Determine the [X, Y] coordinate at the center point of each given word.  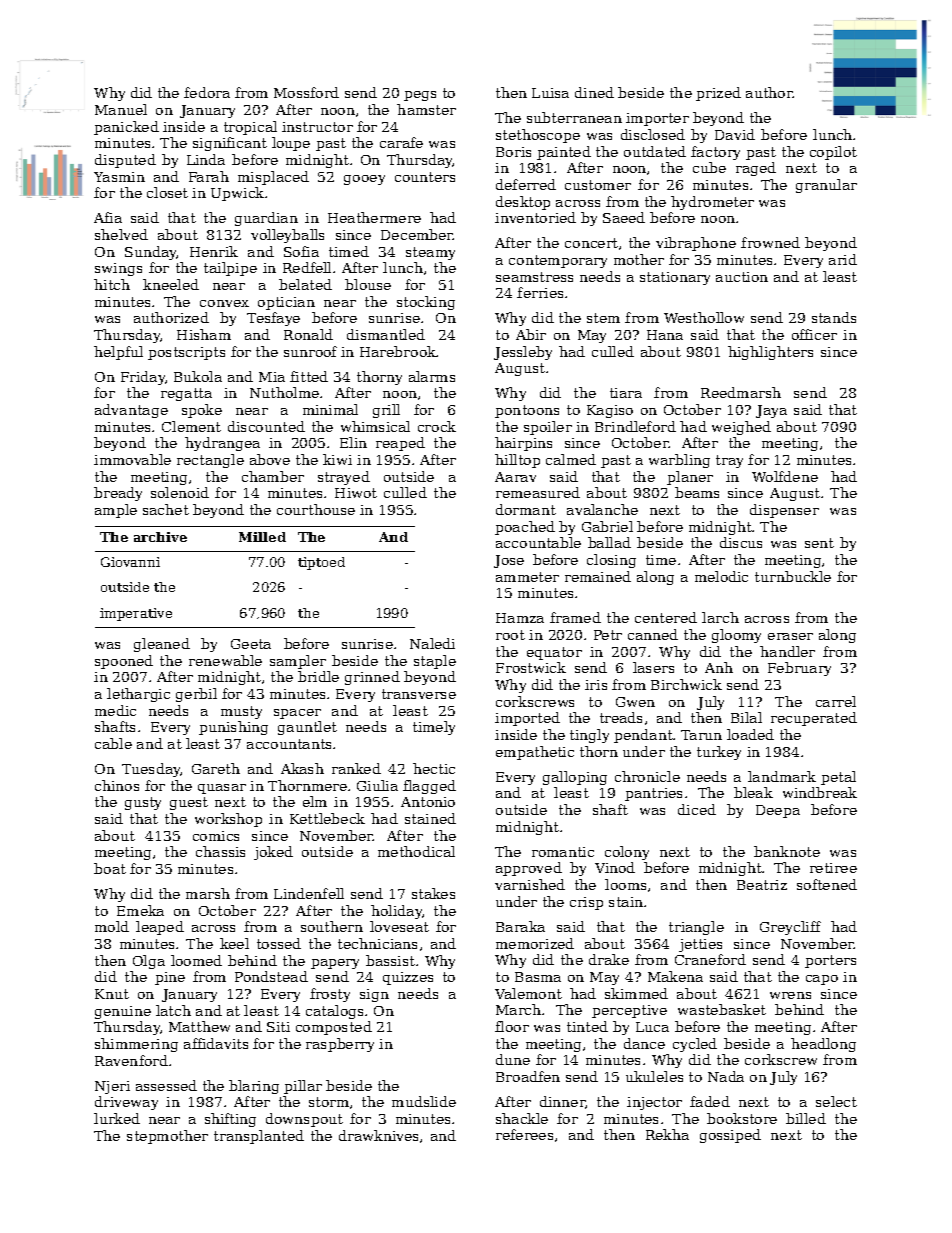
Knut [112, 994]
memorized [535, 943]
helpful [118, 353]
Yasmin [119, 177]
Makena [675, 976]
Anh [719, 667]
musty [241, 712]
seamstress [534, 277]
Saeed [624, 217]
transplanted [259, 1137]
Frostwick [531, 667]
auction [742, 277]
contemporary [558, 261]
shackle [522, 1118]
